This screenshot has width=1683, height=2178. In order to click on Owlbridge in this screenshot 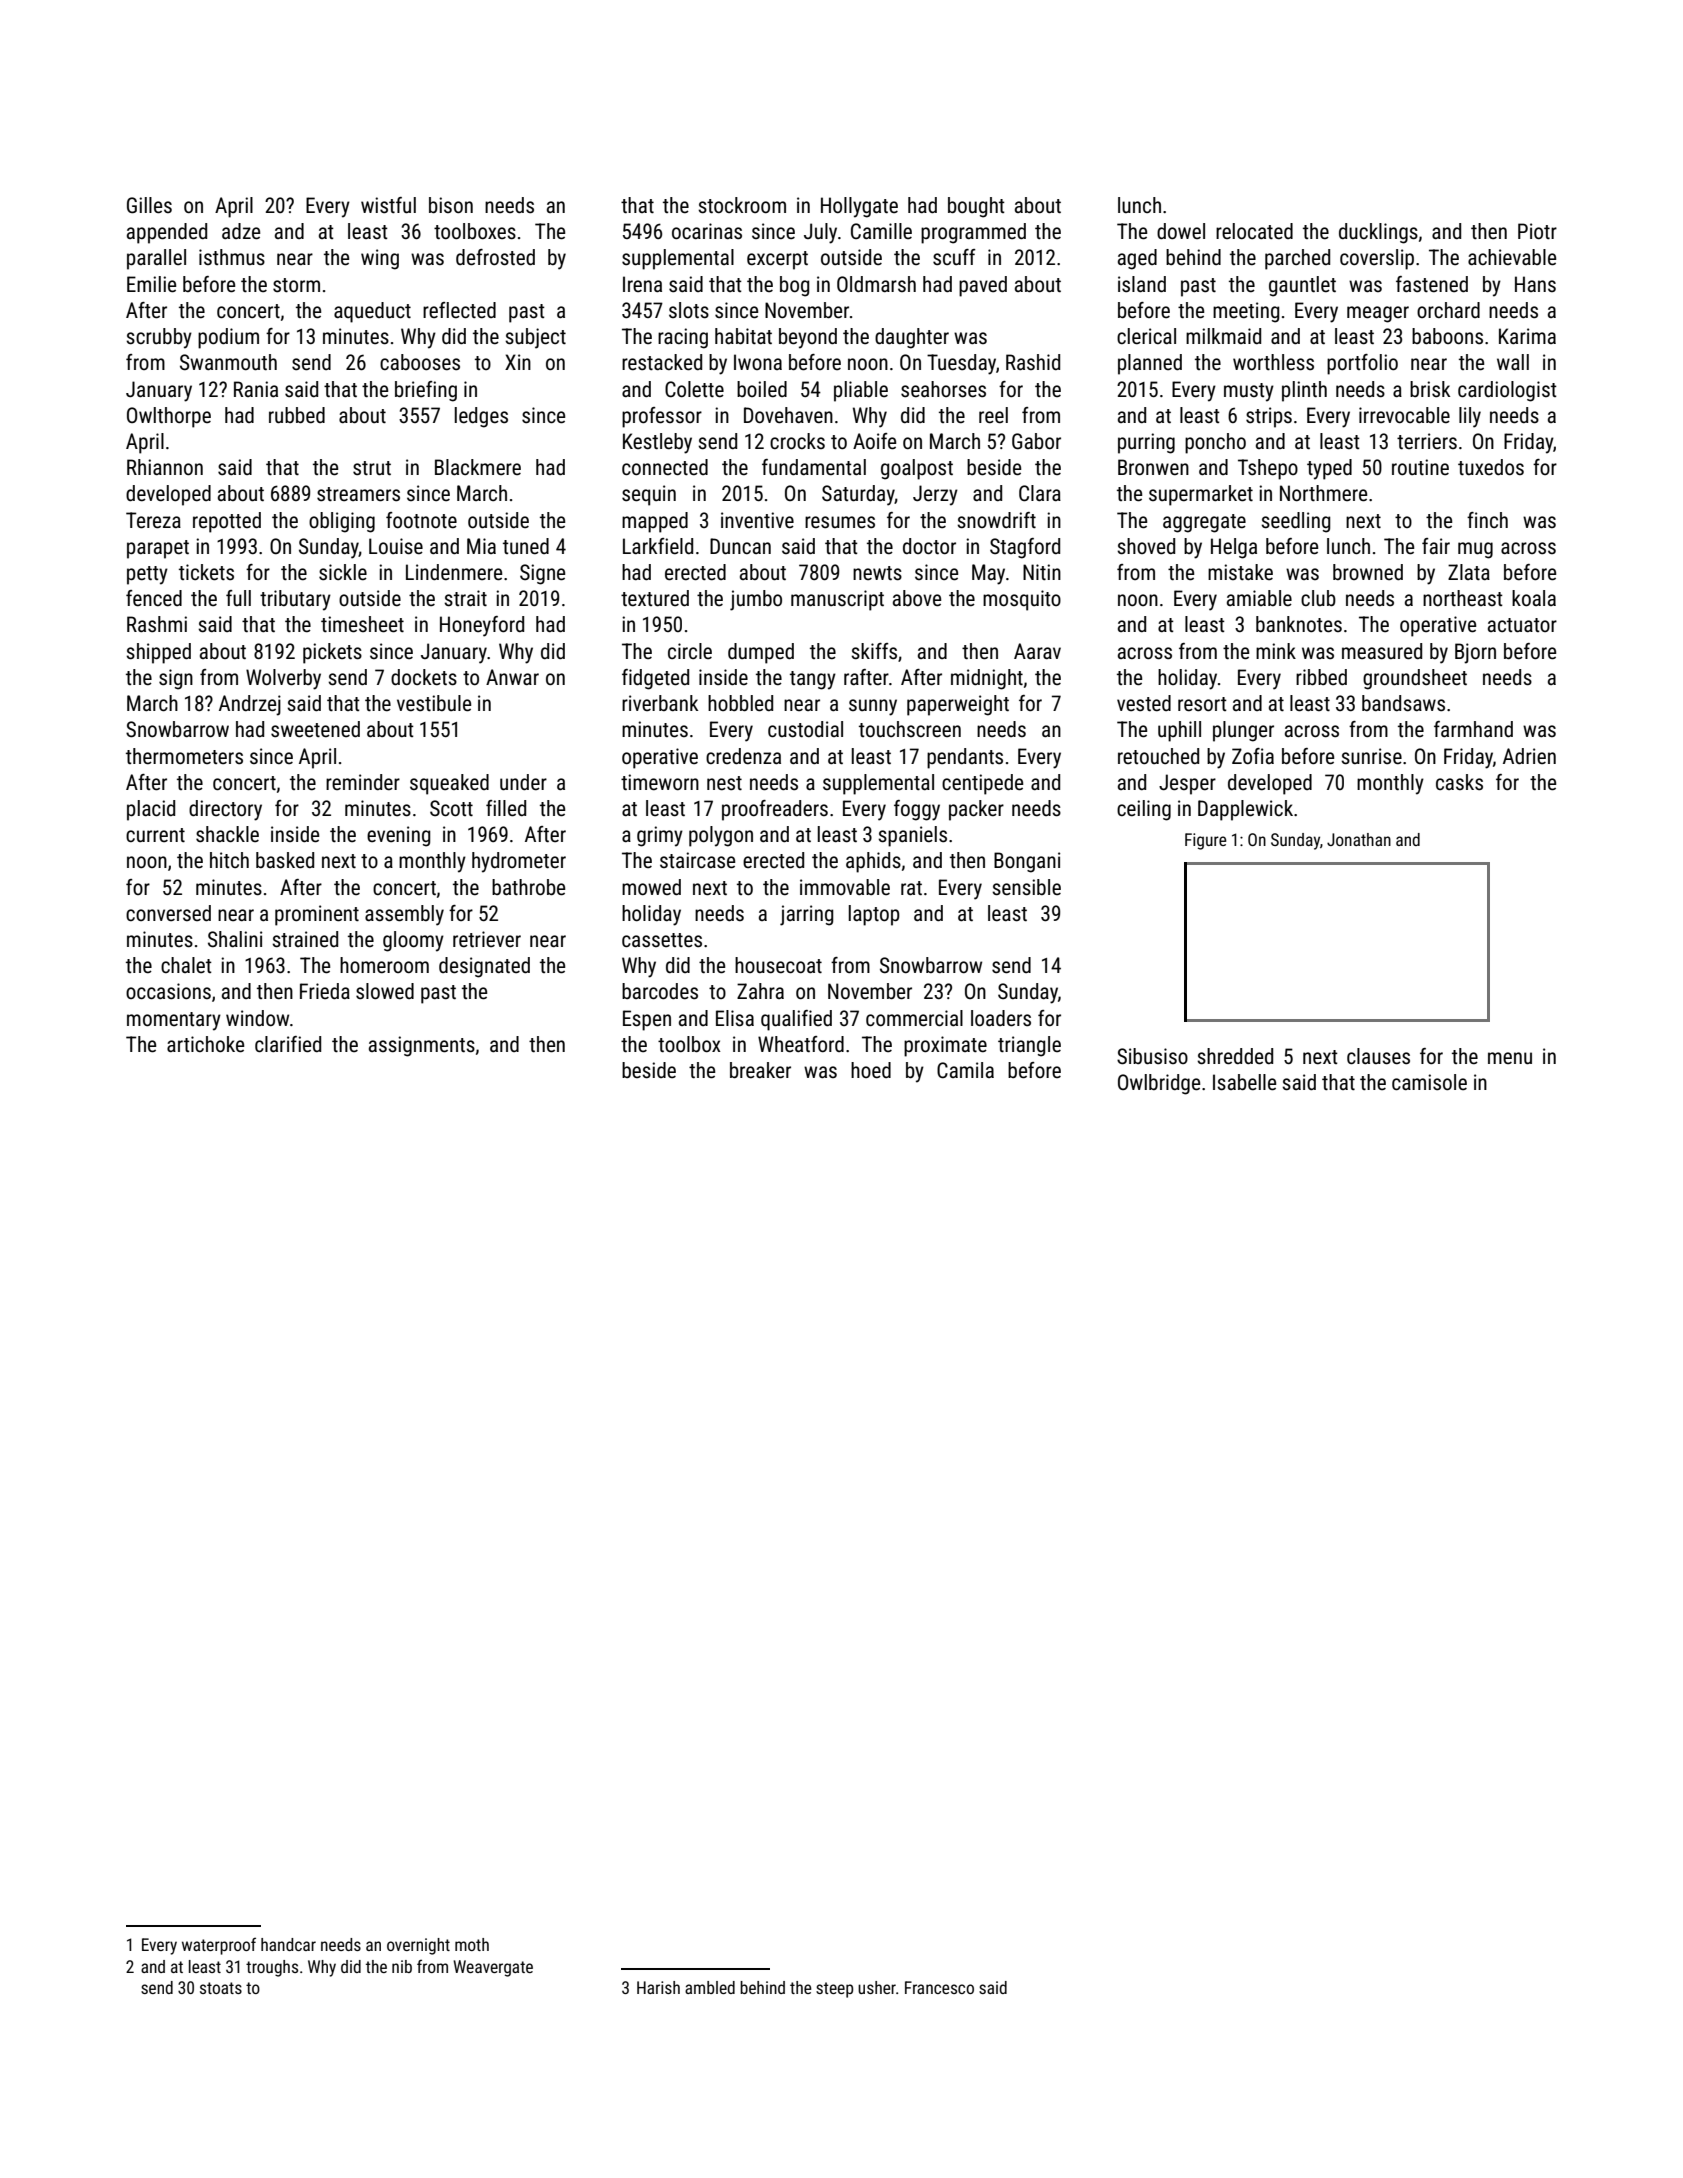, I will do `click(1159, 1084)`.
